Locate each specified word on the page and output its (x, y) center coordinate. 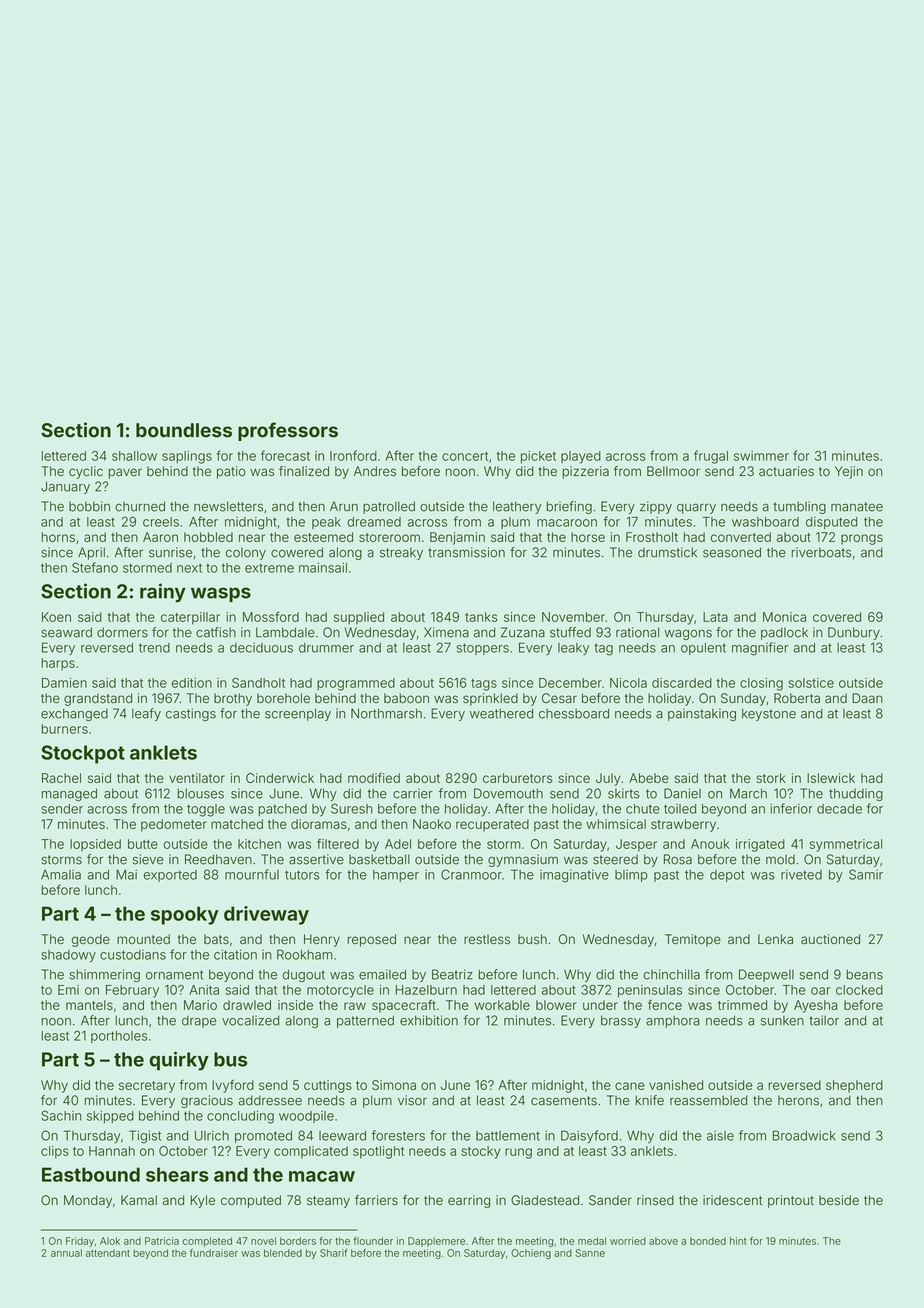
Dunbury (854, 633)
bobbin (89, 506)
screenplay (298, 714)
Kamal (139, 1200)
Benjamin (457, 538)
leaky (573, 649)
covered (837, 617)
